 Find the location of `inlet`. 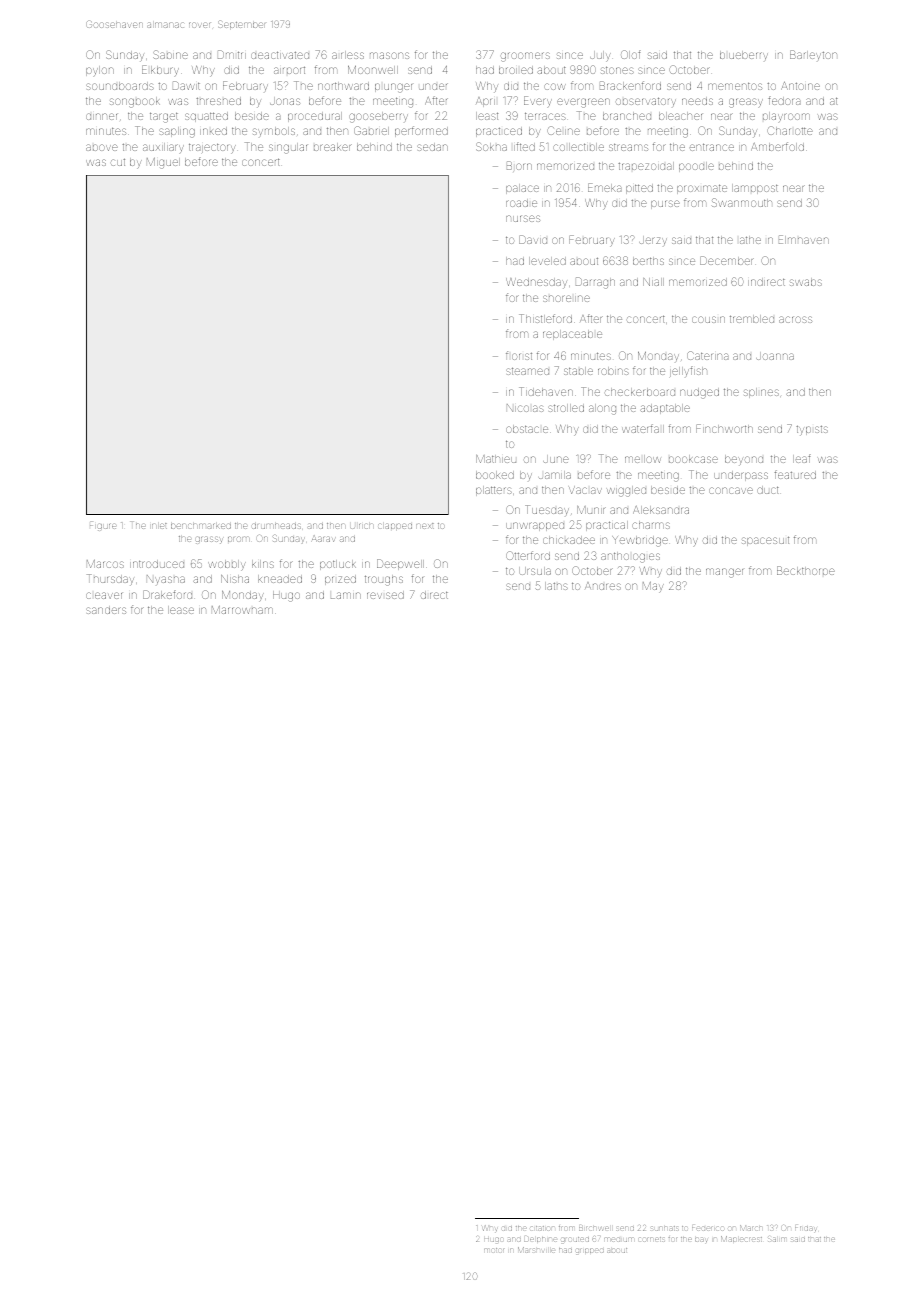

inlet is located at coordinates (159, 526).
